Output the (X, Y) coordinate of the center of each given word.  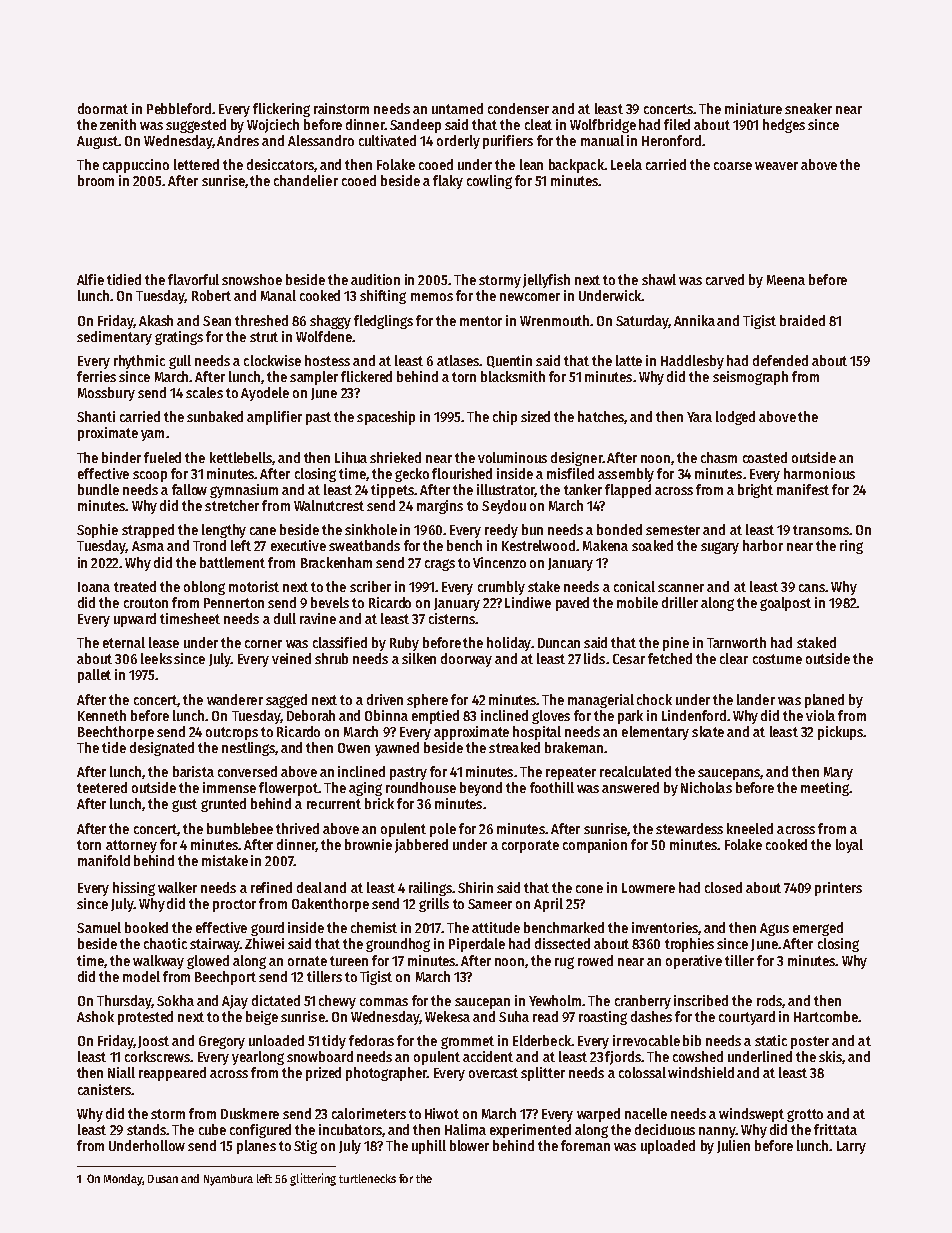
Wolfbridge (603, 126)
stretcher (232, 505)
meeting (825, 789)
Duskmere (250, 1113)
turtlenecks (367, 1178)
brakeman (574, 747)
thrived (297, 828)
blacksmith (513, 376)
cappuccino (136, 166)
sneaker (808, 108)
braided (802, 320)
